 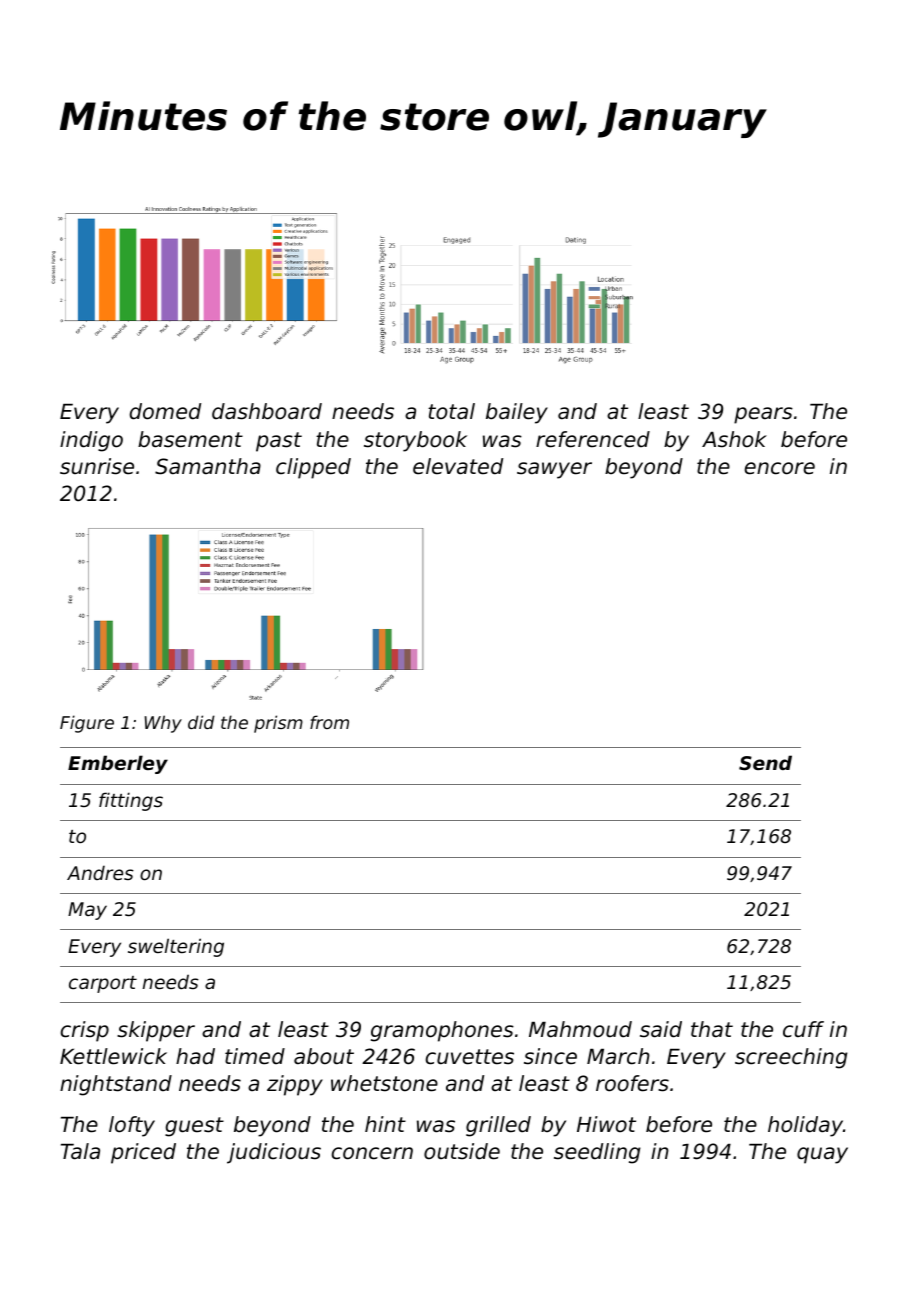 I want to click on bailey, so click(x=517, y=413).
